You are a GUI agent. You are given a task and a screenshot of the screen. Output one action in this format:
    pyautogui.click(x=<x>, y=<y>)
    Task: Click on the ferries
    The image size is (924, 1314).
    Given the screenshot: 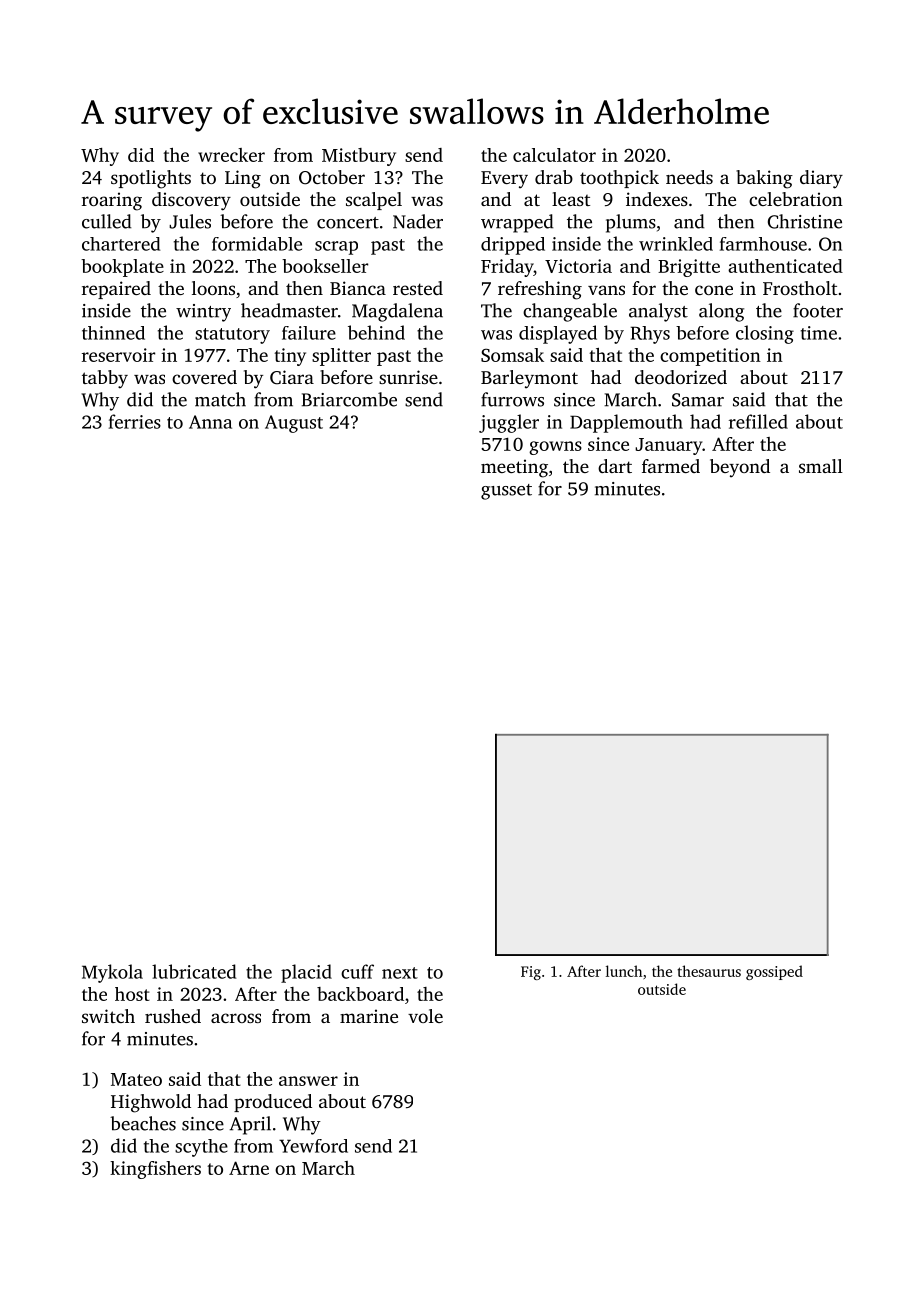 What is the action you would take?
    pyautogui.click(x=135, y=421)
